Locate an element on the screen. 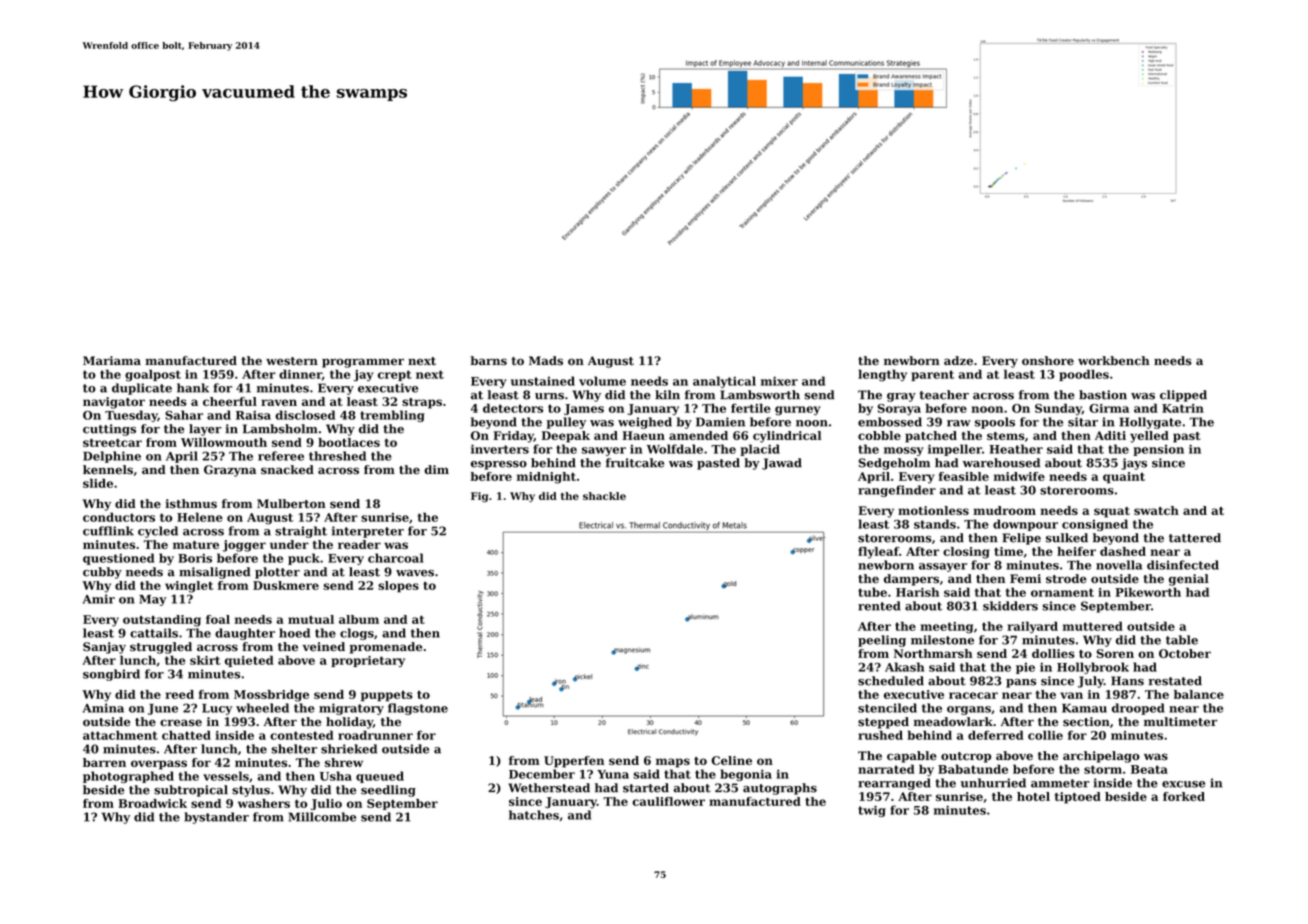 The height and width of the screenshot is (924, 1308). bystander is located at coordinates (216, 818).
